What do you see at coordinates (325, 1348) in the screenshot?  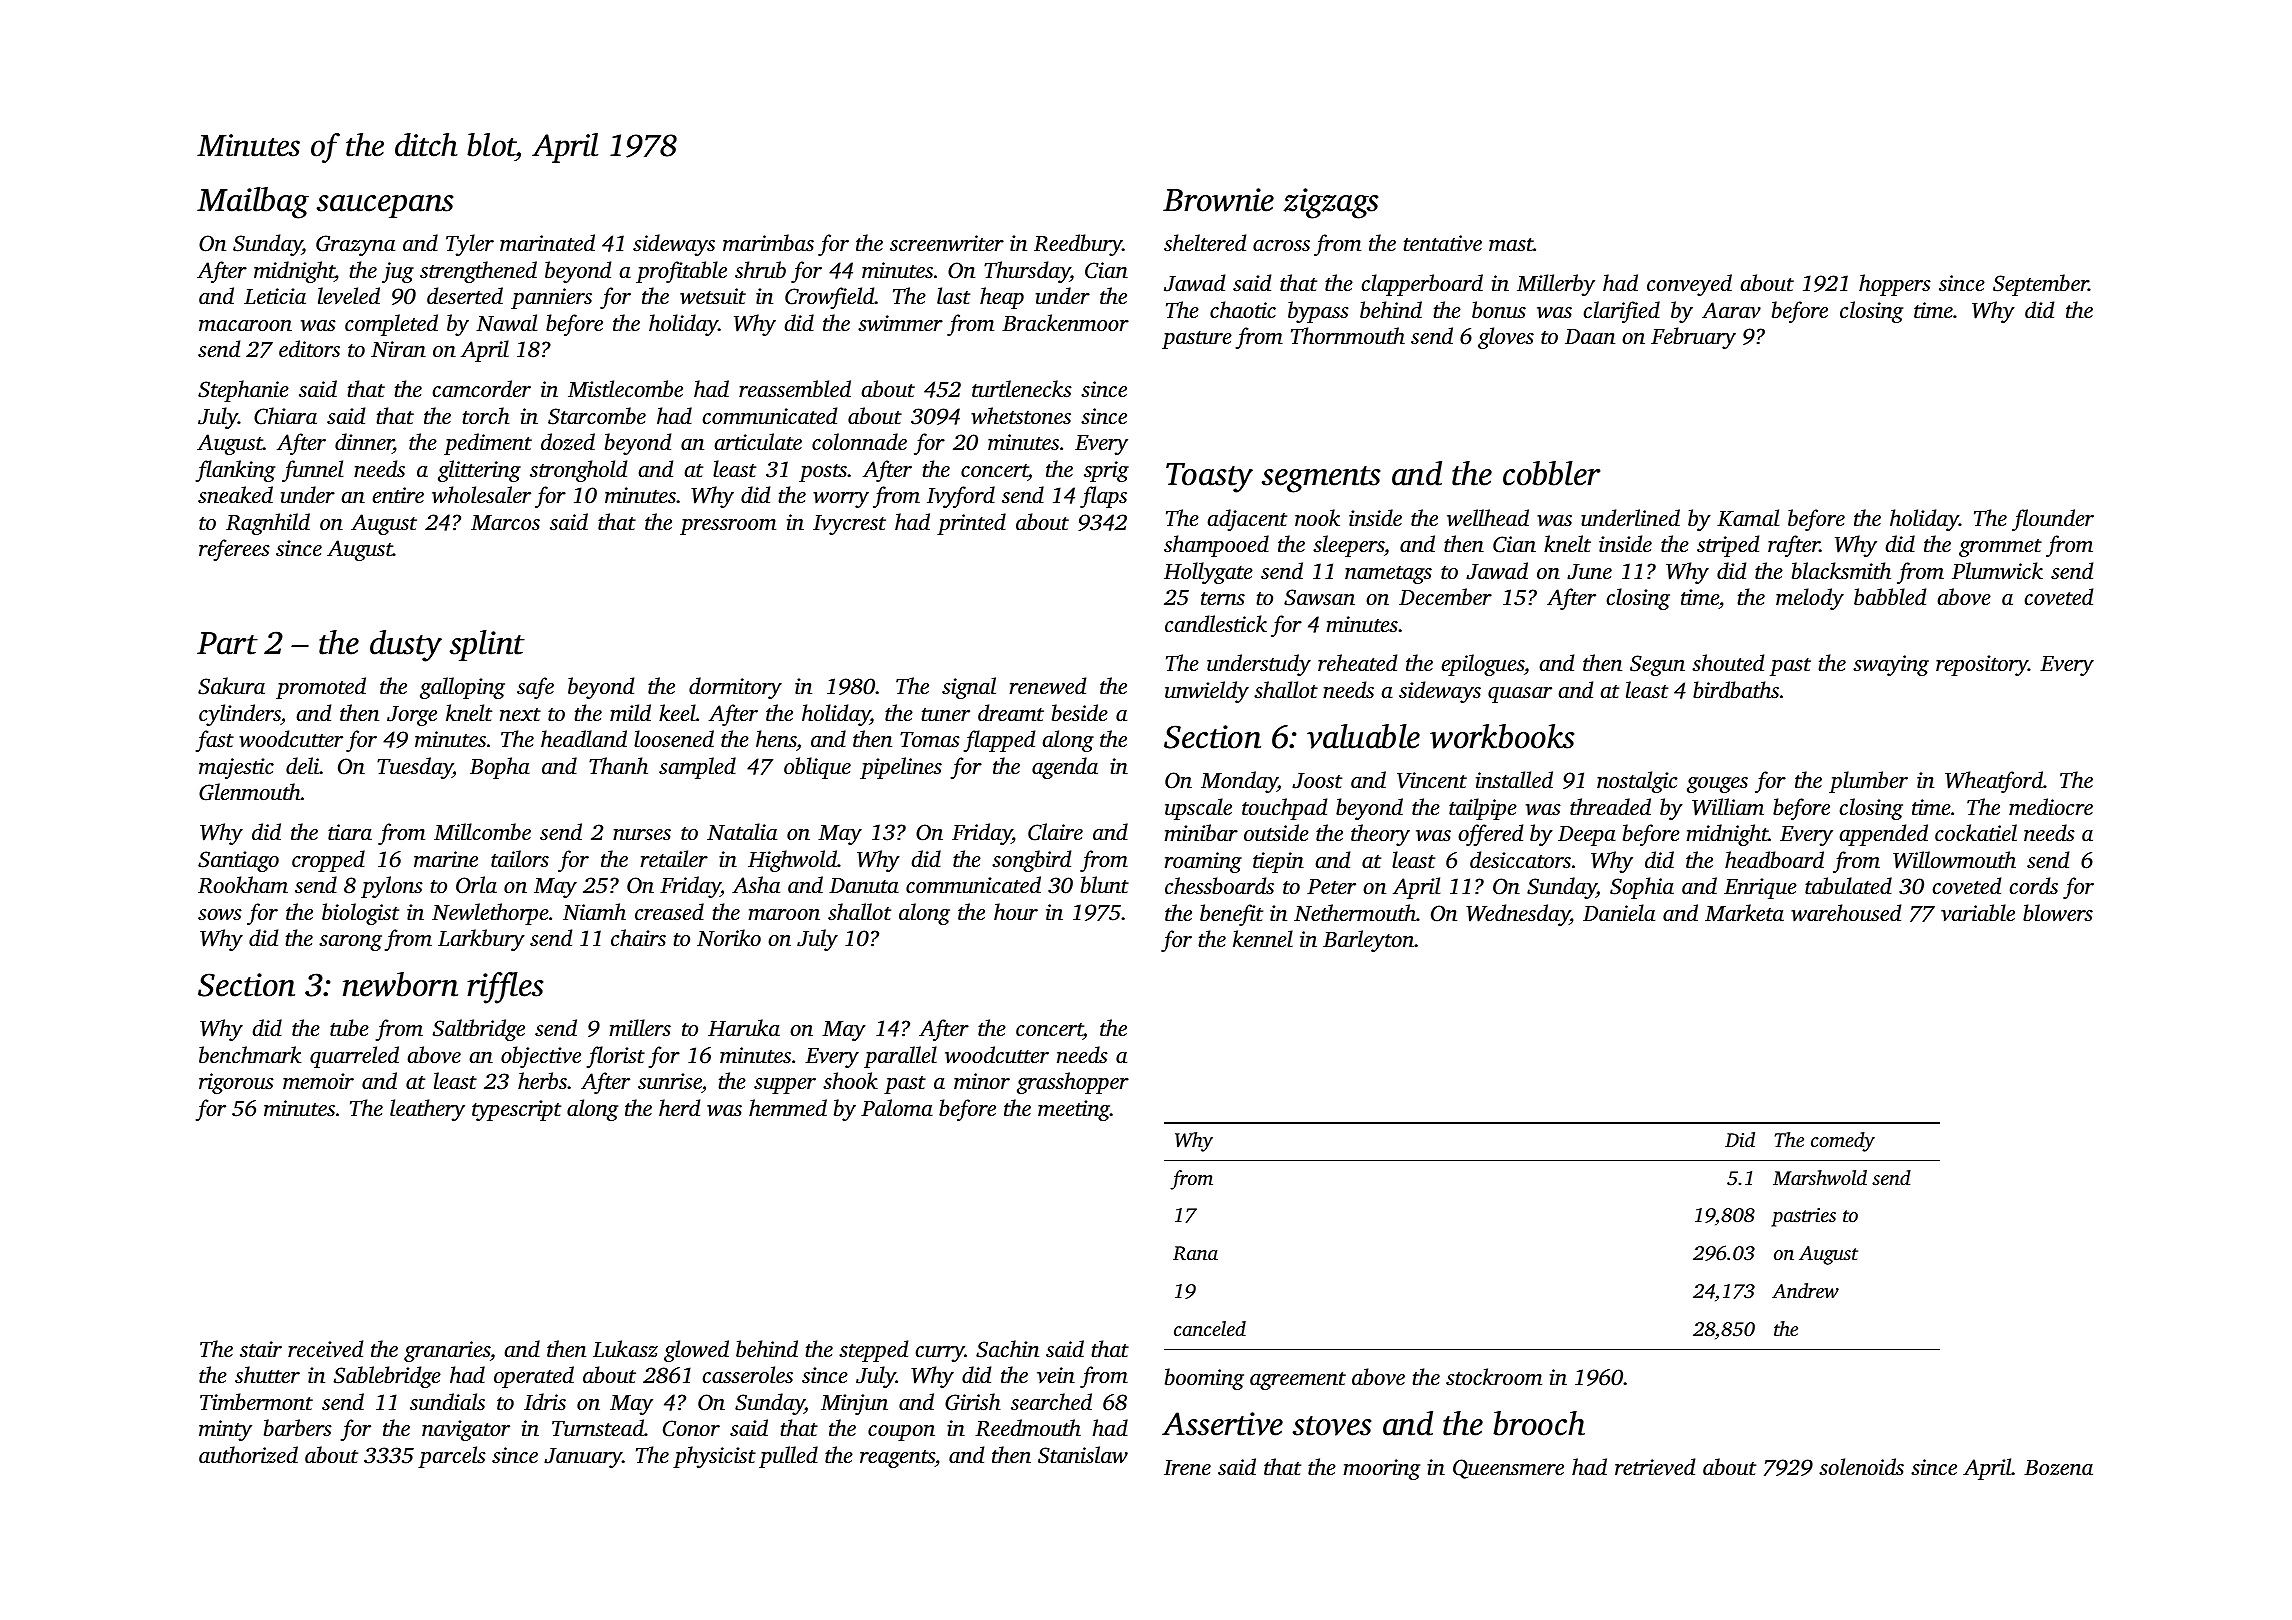 I see `received` at bounding box center [325, 1348].
